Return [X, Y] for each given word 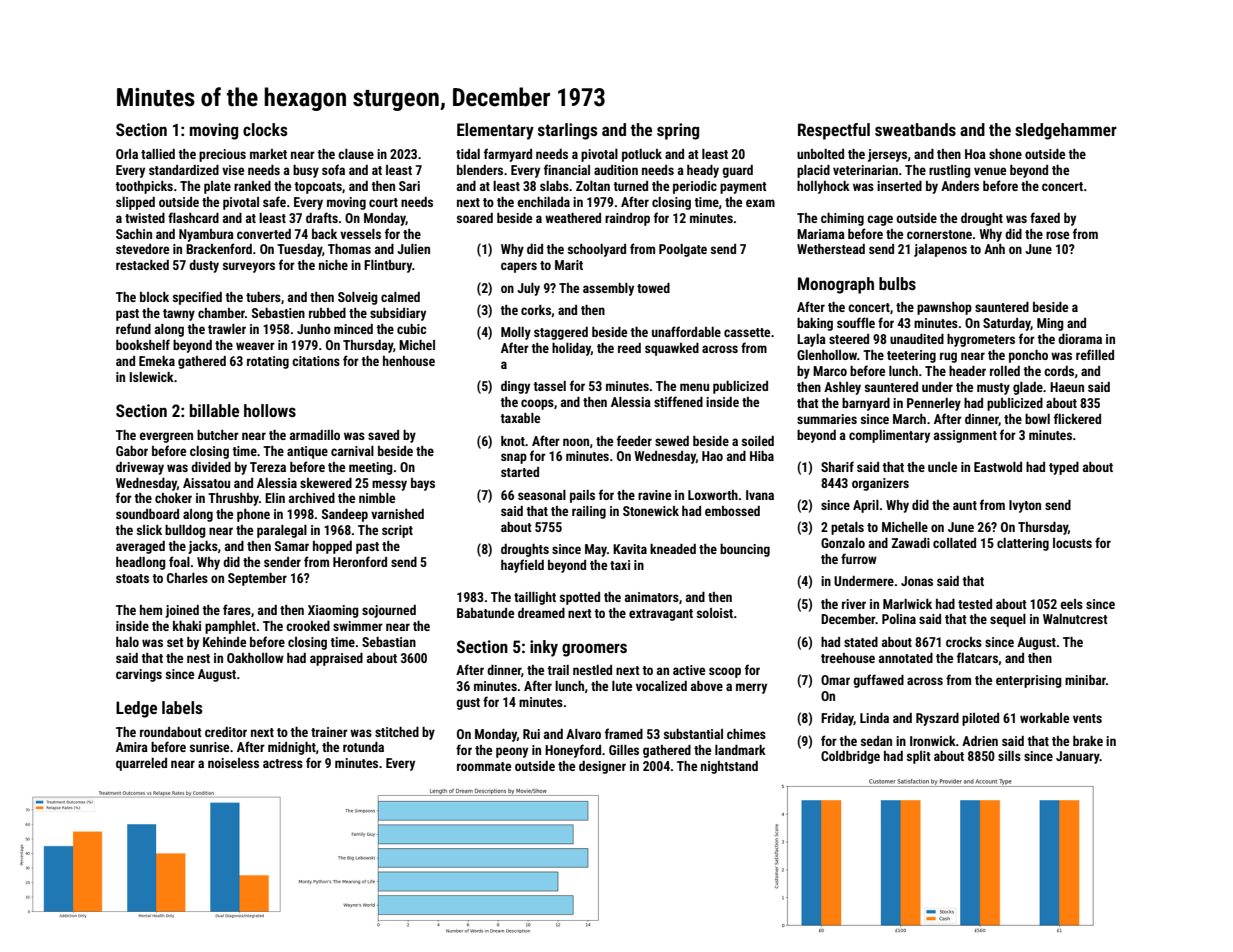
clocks [265, 129]
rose [1057, 235]
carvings [139, 675]
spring [678, 131]
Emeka [157, 361]
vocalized [661, 686]
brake [1088, 741]
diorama [1080, 339]
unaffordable [686, 331]
